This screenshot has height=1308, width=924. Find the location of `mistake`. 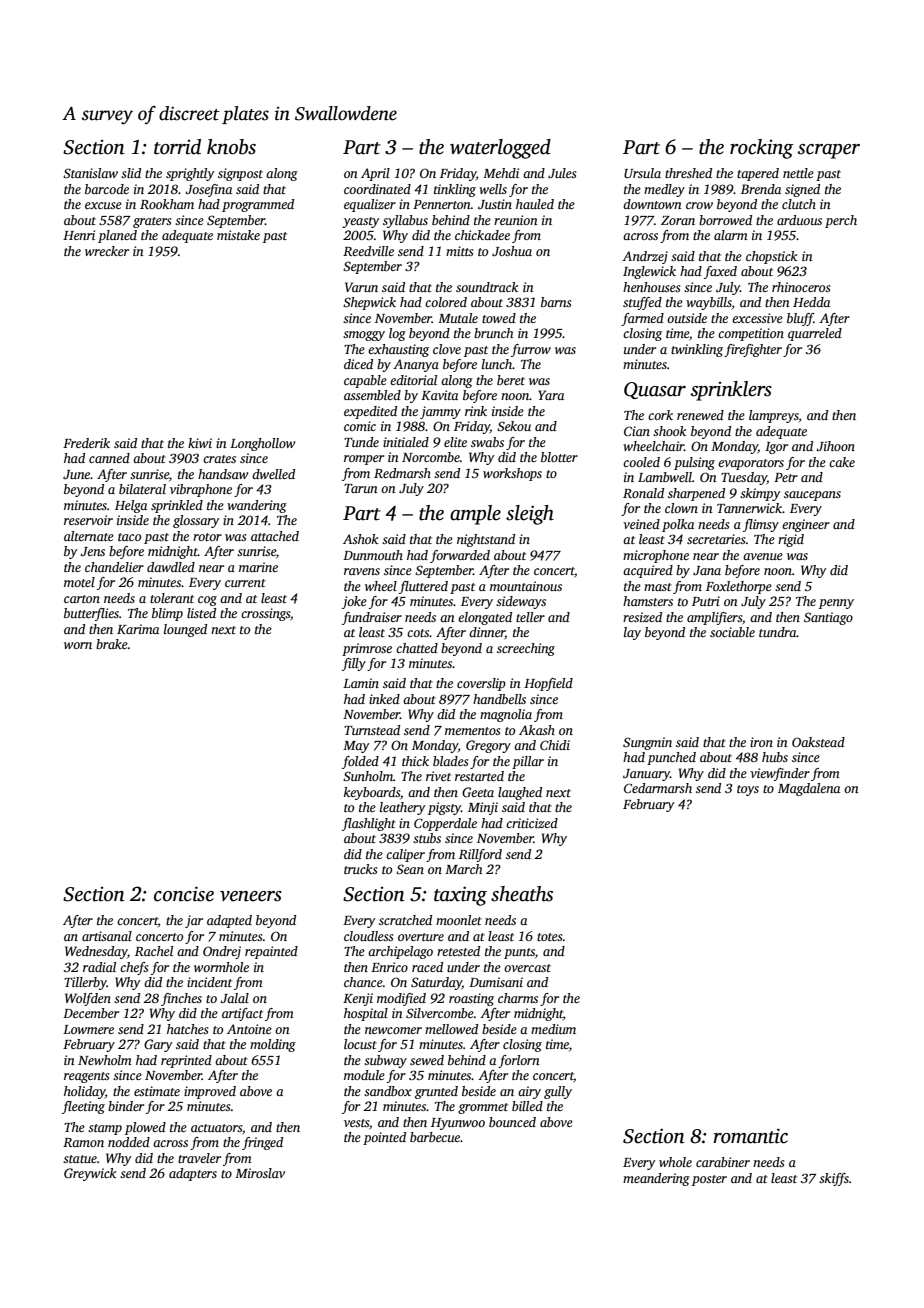

mistake is located at coordinates (238, 235).
